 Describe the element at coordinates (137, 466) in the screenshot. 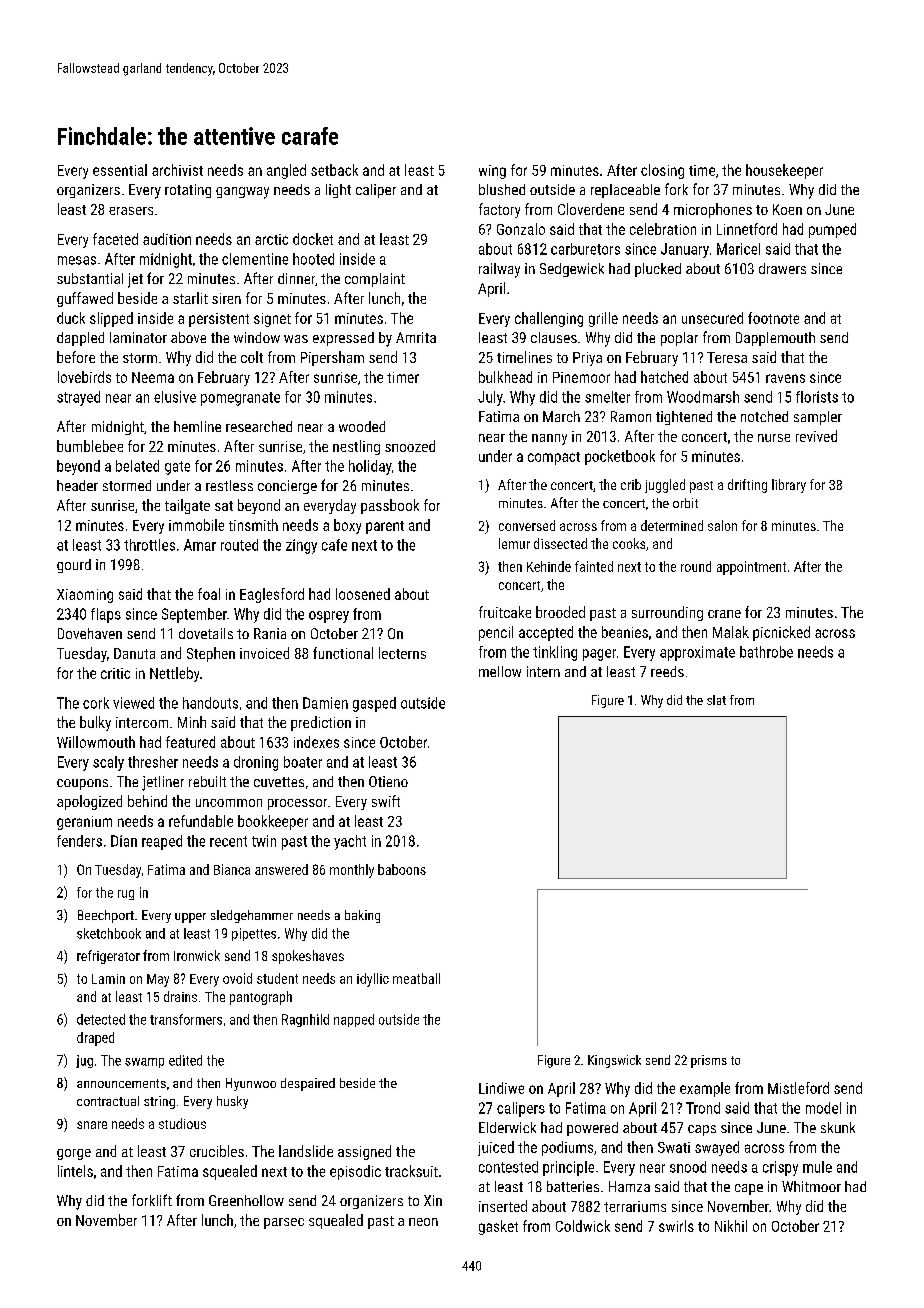

I see `belated` at that location.
